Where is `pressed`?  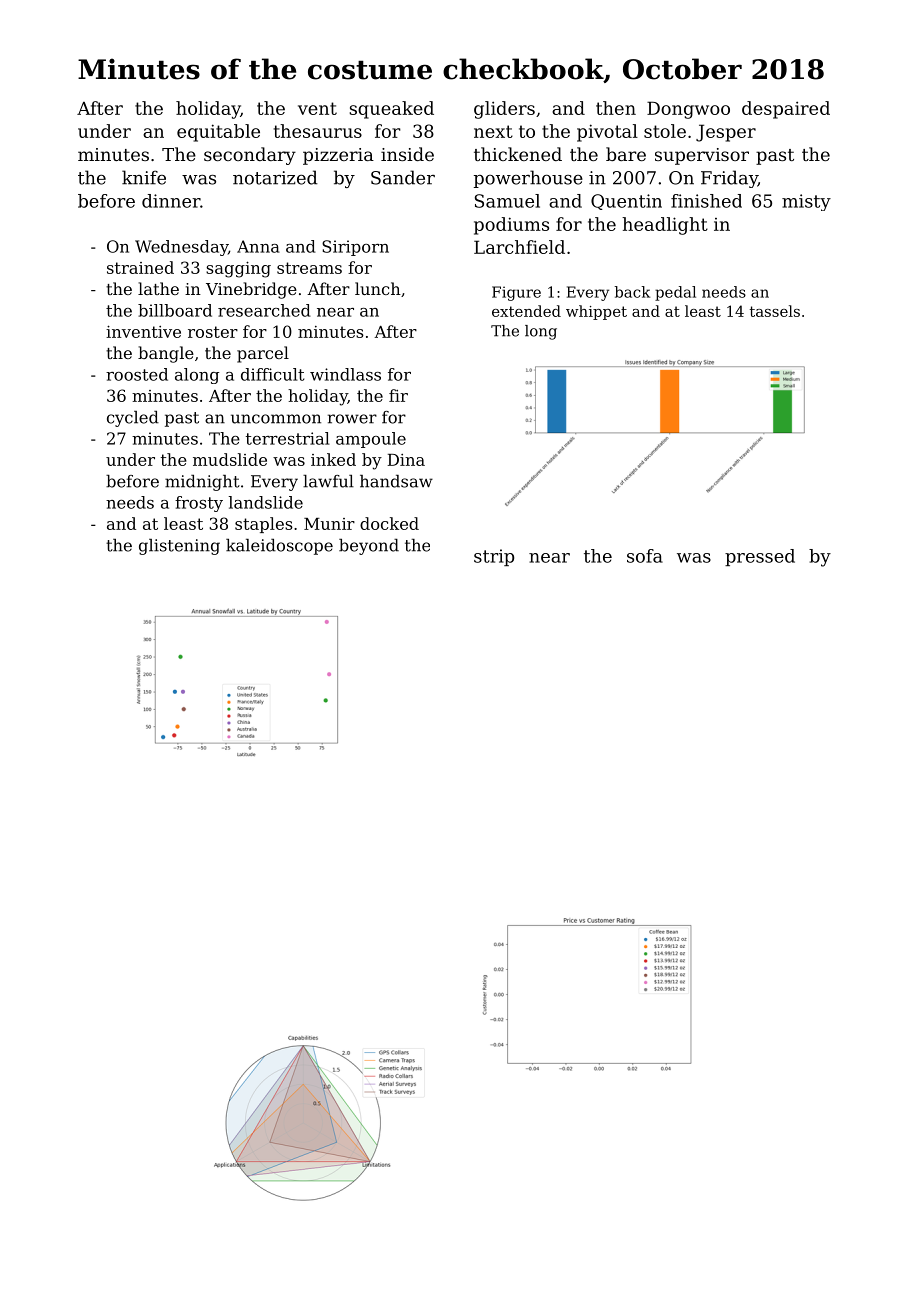
pressed is located at coordinates (760, 557).
